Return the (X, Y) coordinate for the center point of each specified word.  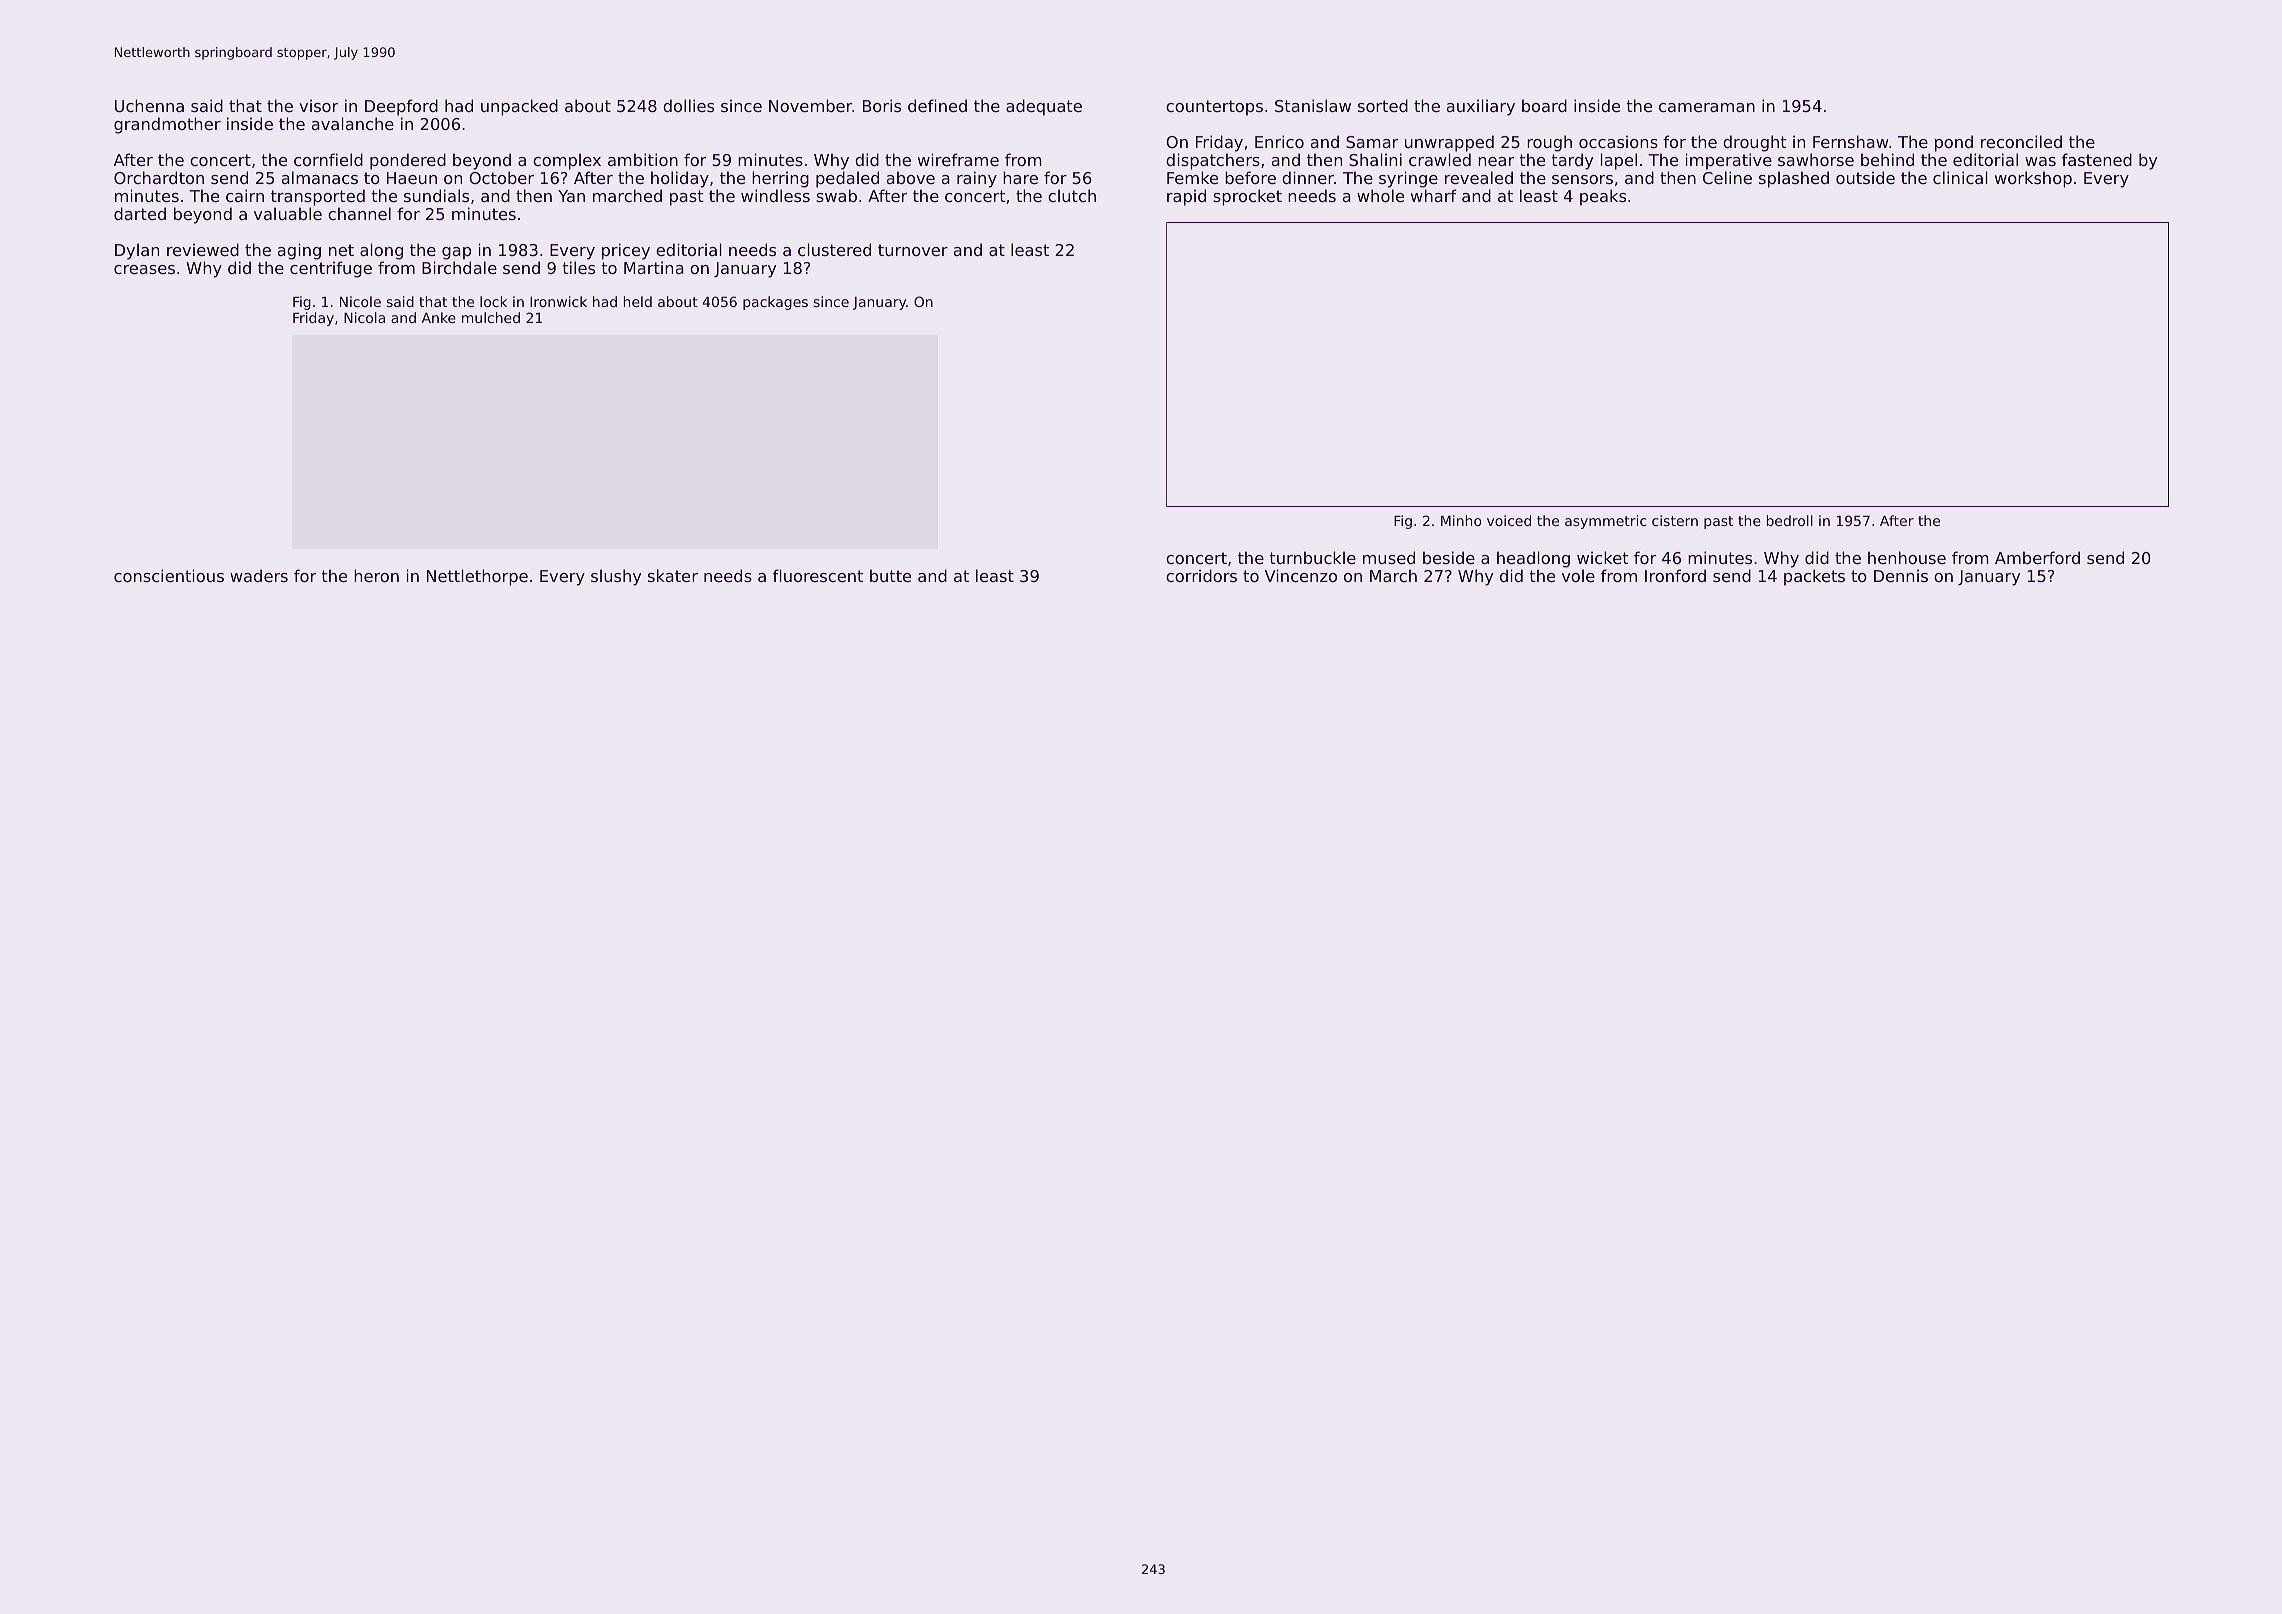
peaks (1603, 197)
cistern (1675, 520)
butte (890, 575)
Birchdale (459, 267)
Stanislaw (1313, 105)
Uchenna (149, 105)
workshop (2033, 179)
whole (1380, 195)
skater (673, 575)
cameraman (1707, 107)
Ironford (1675, 575)
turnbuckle (1312, 557)
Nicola (364, 317)
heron (376, 575)
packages (775, 303)
